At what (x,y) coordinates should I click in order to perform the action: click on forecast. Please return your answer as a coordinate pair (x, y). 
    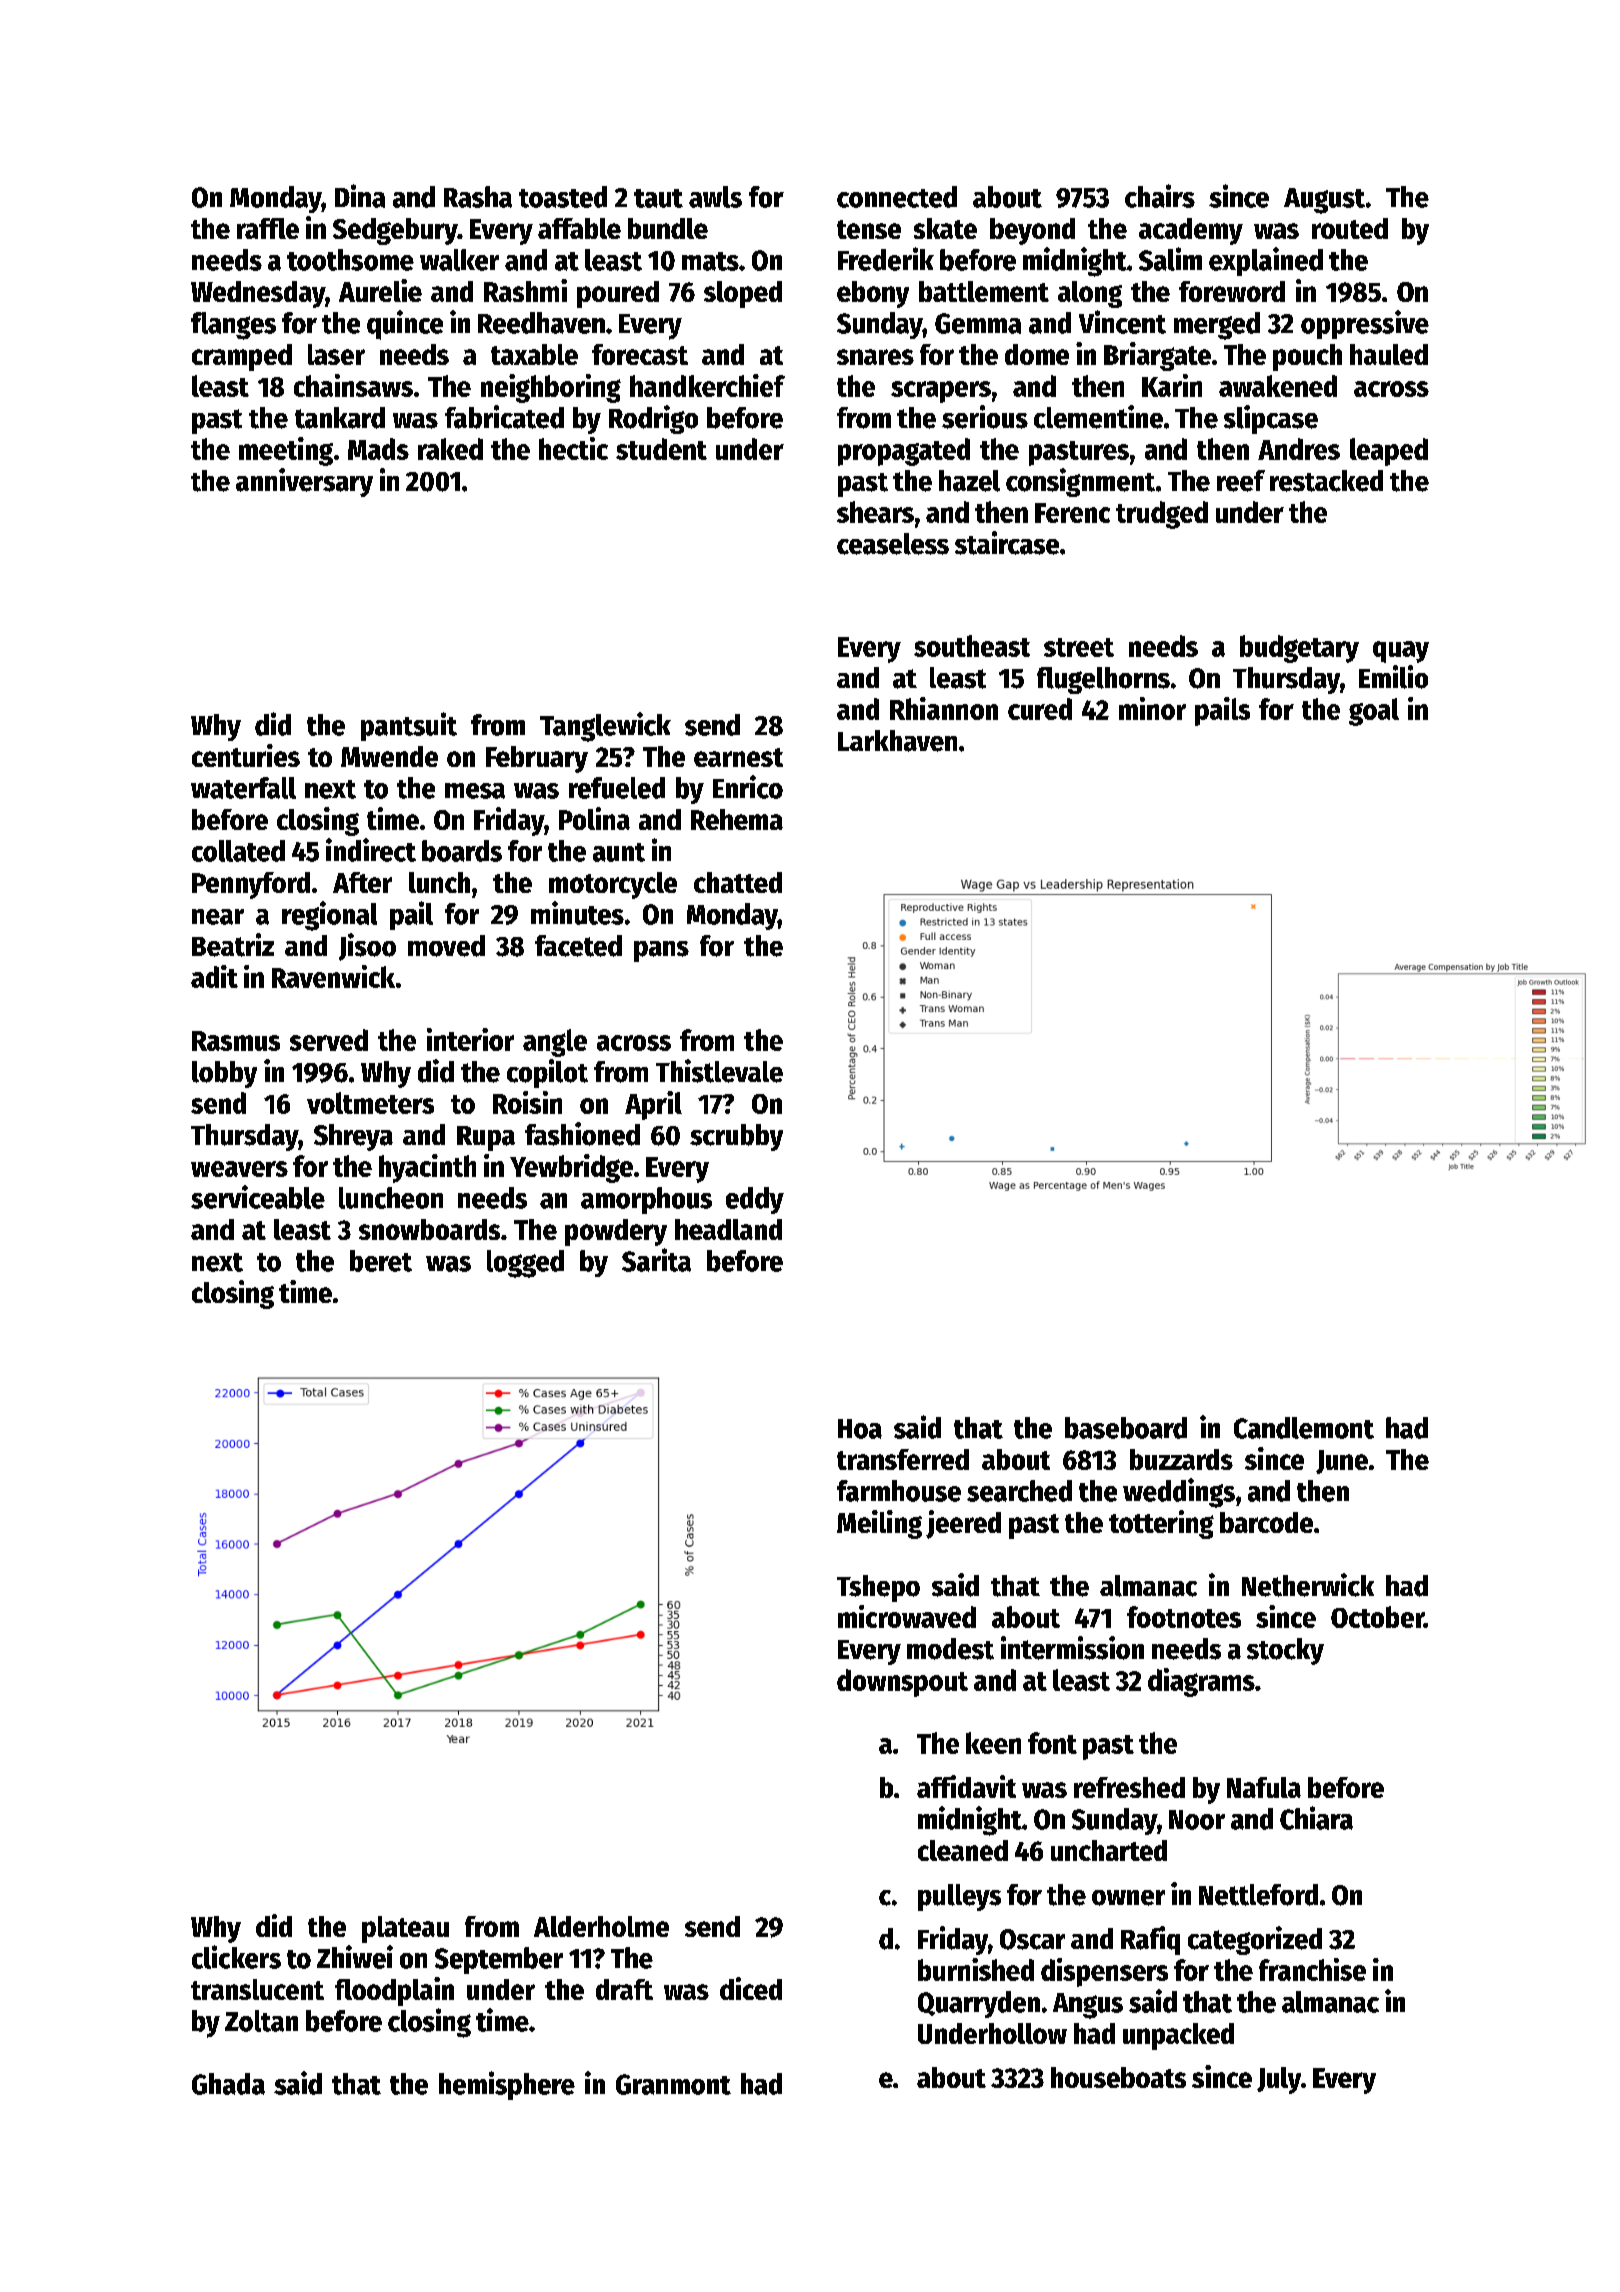
    Looking at the image, I should click on (640, 354).
